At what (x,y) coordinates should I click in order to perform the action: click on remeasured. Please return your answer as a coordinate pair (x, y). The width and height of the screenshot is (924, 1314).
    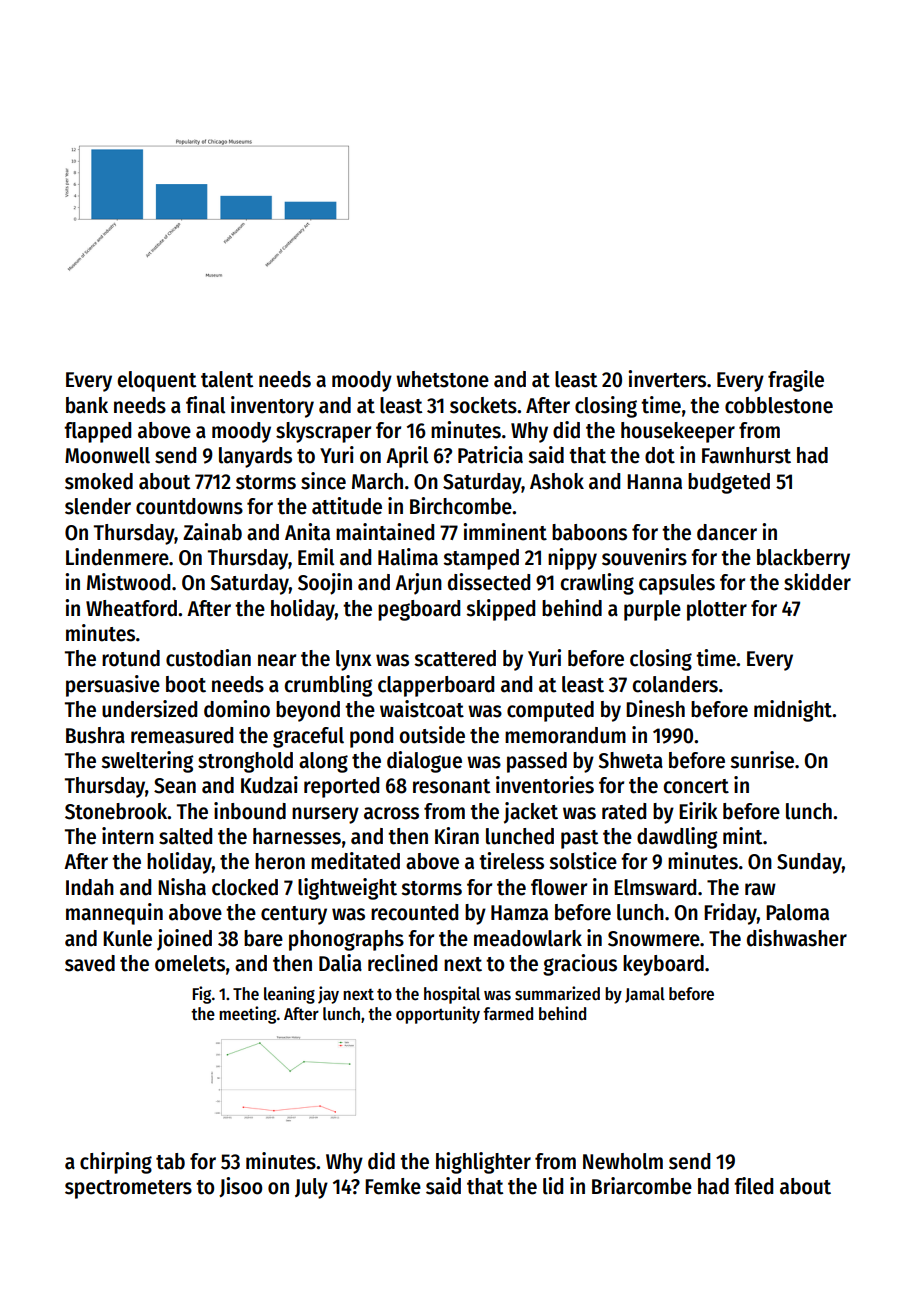
    Looking at the image, I should click on (182, 735).
